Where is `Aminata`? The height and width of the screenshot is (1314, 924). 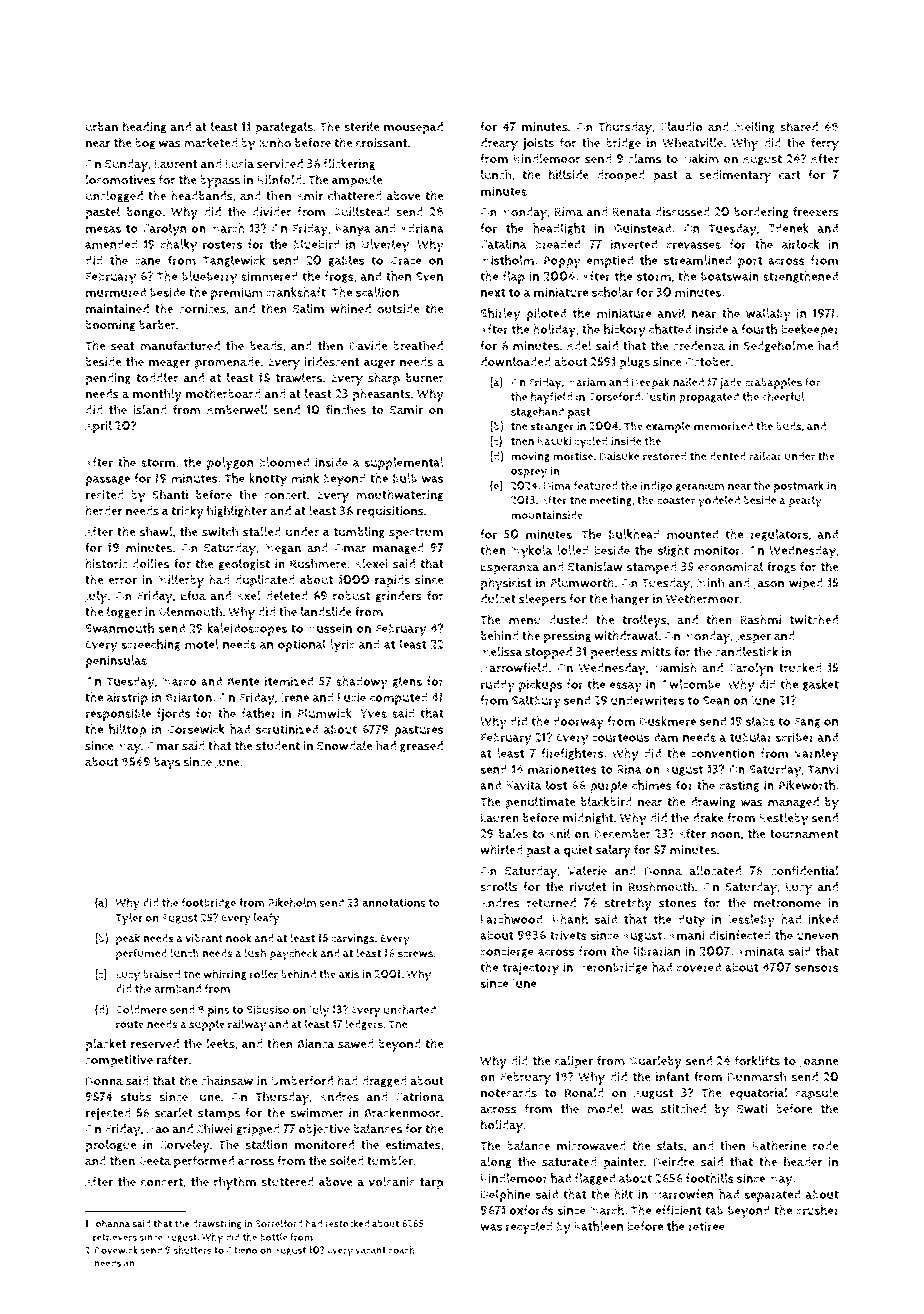 Aminata is located at coordinates (761, 951).
